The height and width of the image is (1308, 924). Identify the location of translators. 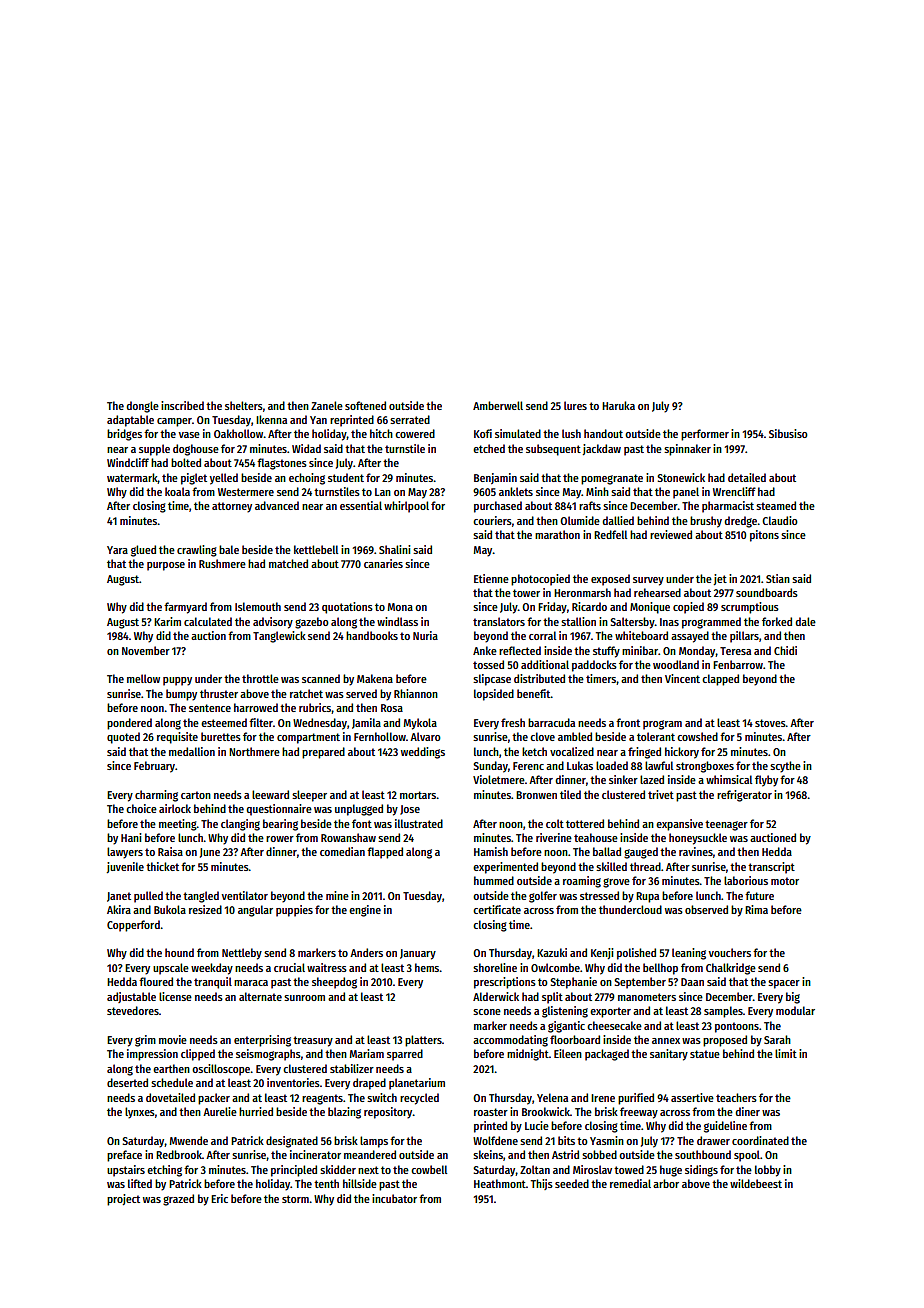
(499, 621).
